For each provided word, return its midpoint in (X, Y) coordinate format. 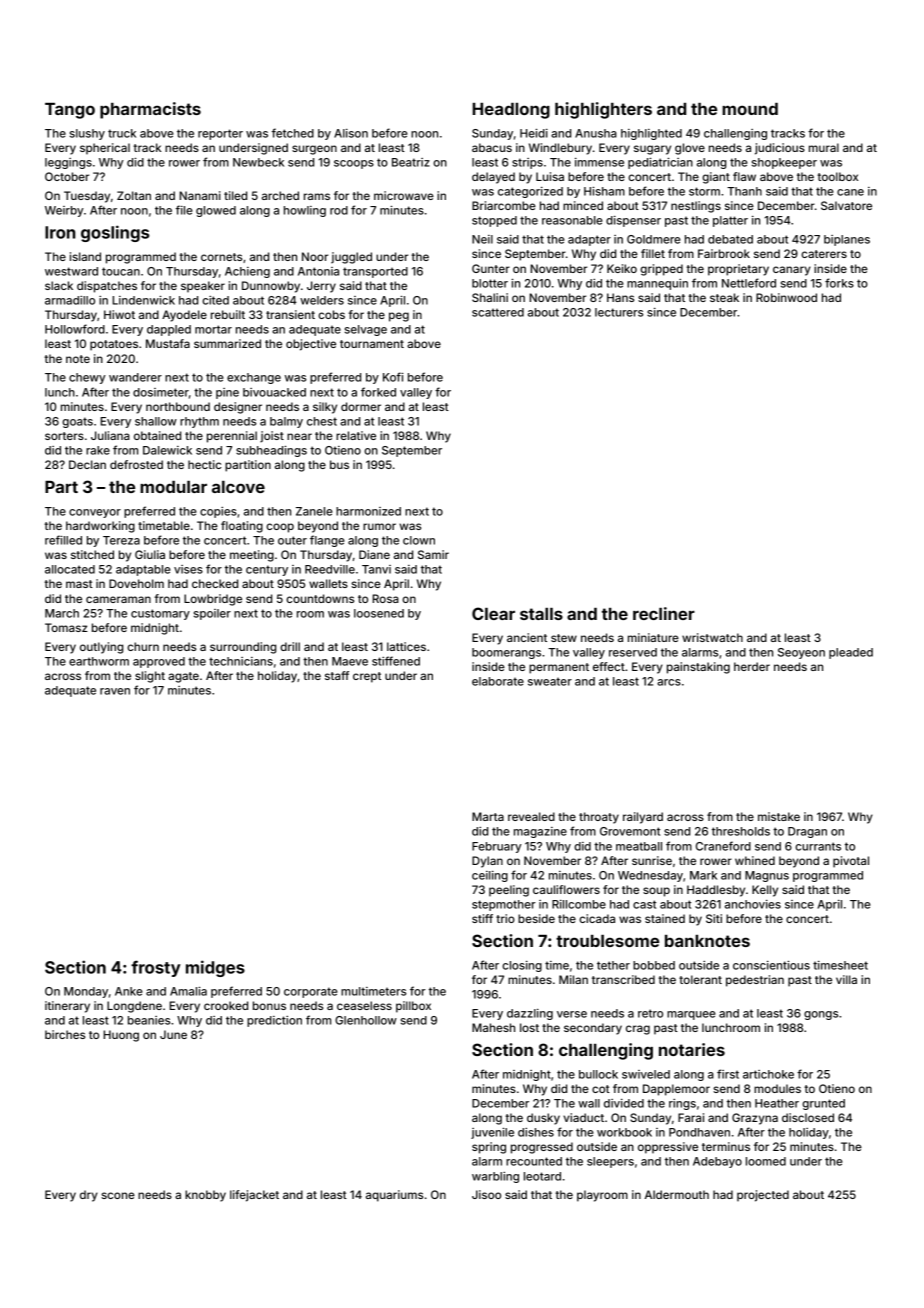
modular (173, 487)
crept (367, 677)
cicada (597, 918)
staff (337, 675)
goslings (115, 233)
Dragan (807, 832)
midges (215, 968)
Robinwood (786, 297)
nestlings (696, 207)
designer (238, 408)
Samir (433, 554)
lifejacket (254, 1196)
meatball (639, 846)
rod (339, 210)
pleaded (851, 653)
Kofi (393, 377)
